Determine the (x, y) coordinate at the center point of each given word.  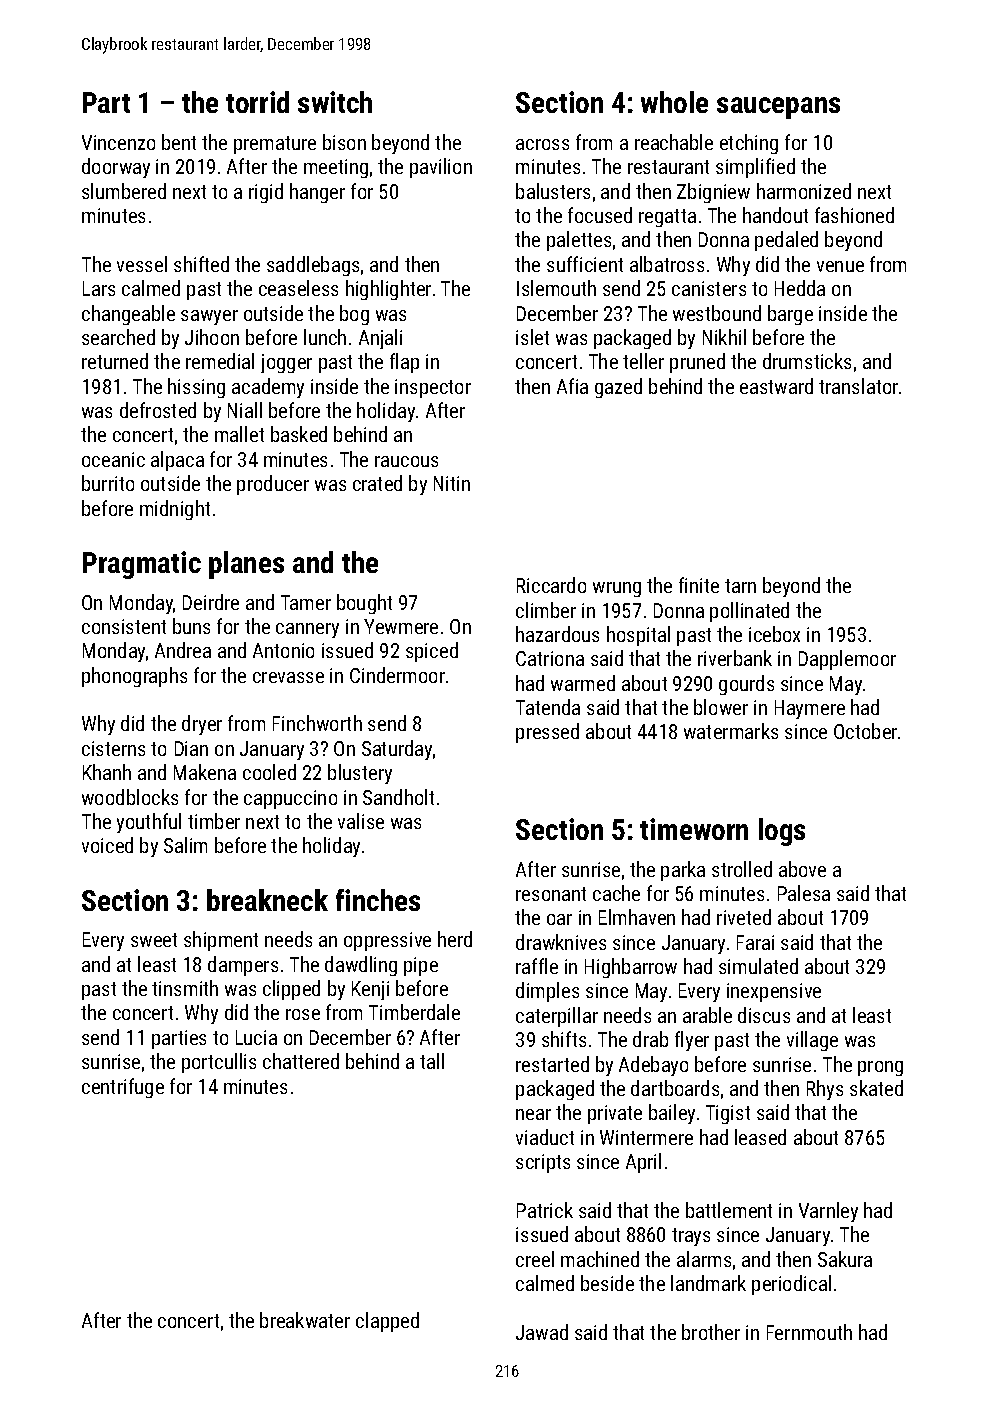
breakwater (305, 1320)
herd (455, 939)
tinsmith (185, 988)
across (542, 144)
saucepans (778, 108)
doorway (116, 168)
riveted (744, 917)
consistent (124, 626)
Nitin (452, 483)
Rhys (825, 1090)
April (643, 1163)
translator (858, 386)
